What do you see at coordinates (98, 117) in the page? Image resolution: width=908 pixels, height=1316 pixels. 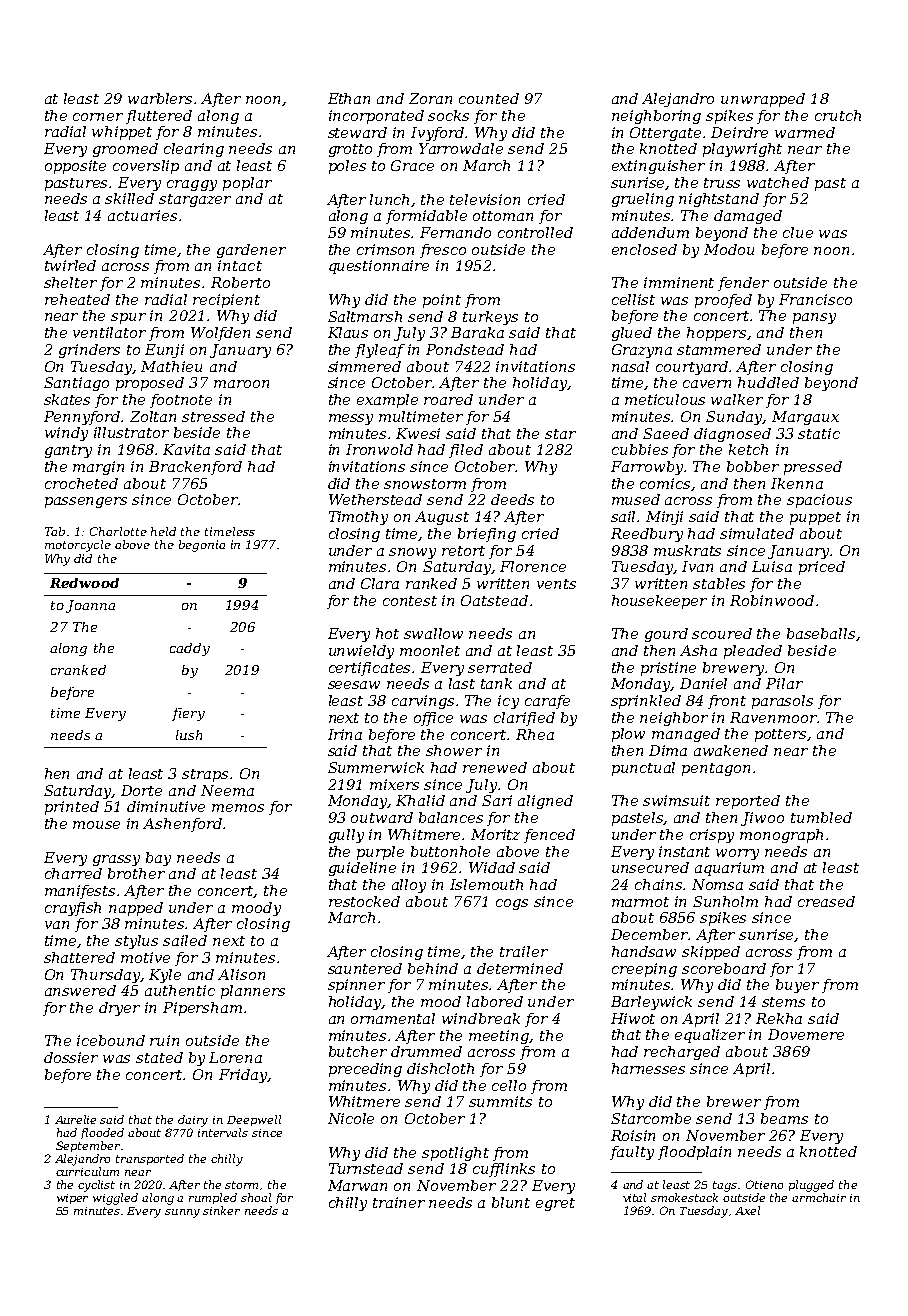 I see `corner` at bounding box center [98, 117].
